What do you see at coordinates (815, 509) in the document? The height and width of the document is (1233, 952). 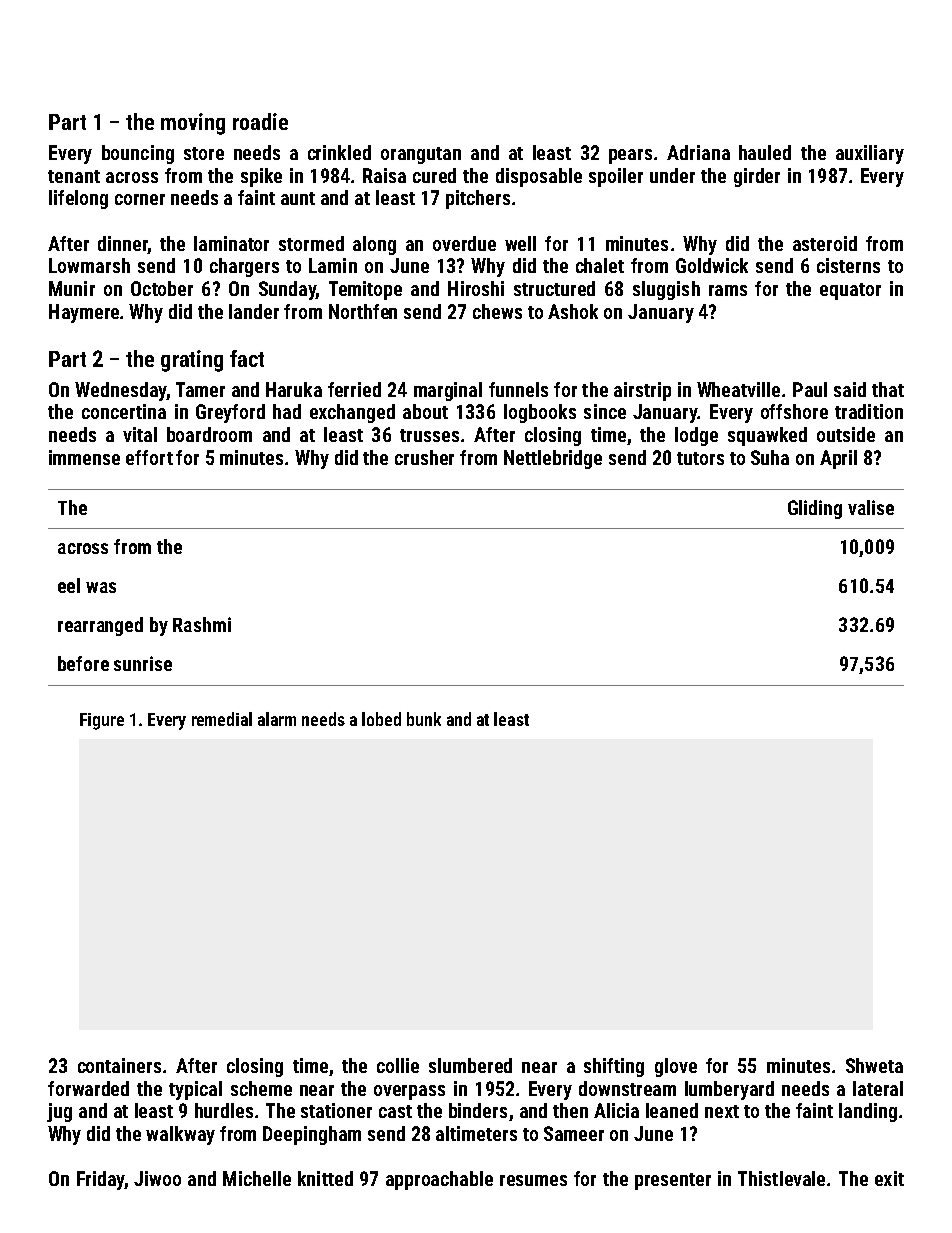 I see `Gliding` at bounding box center [815, 509].
